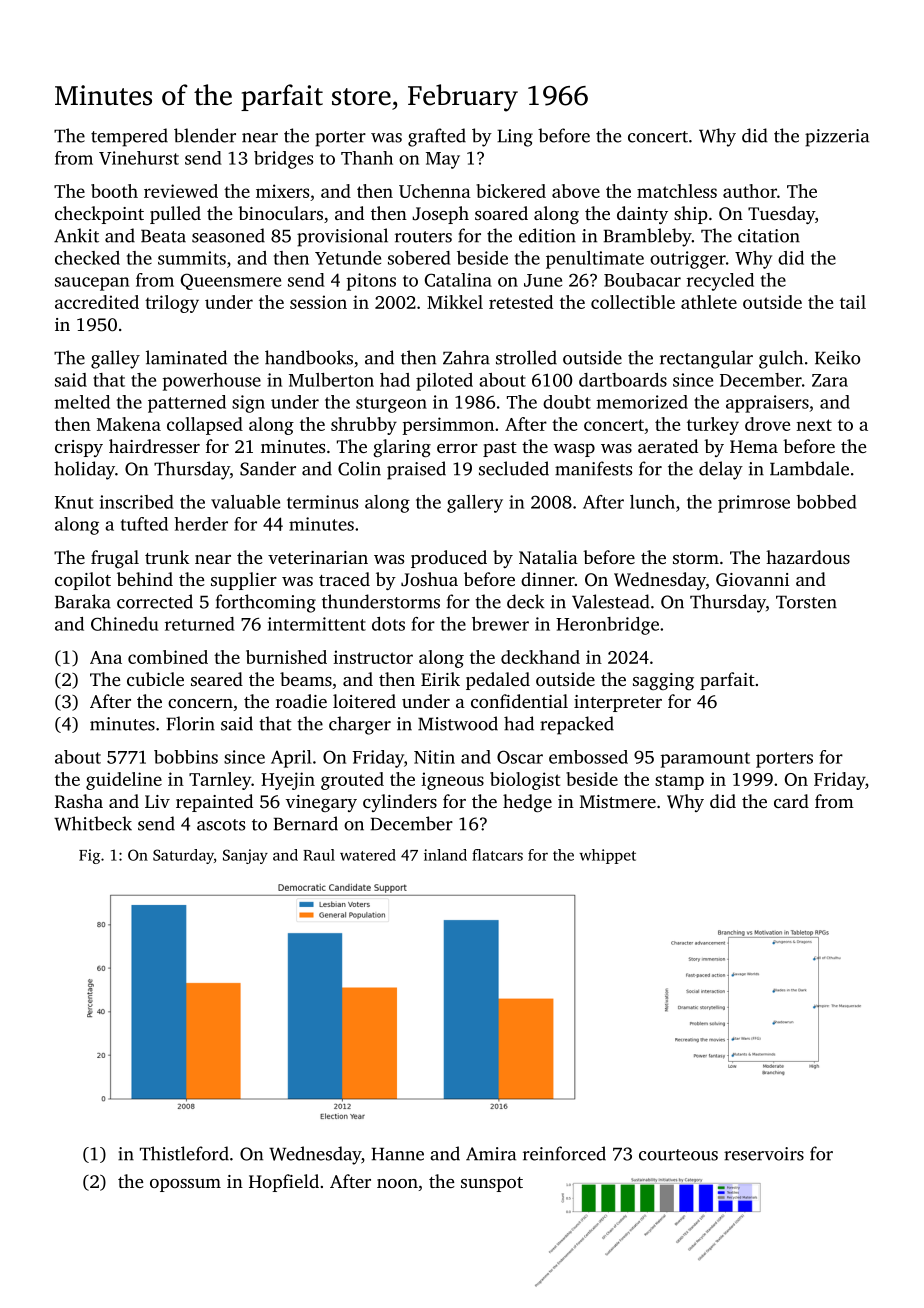  I want to click on inland, so click(445, 855).
